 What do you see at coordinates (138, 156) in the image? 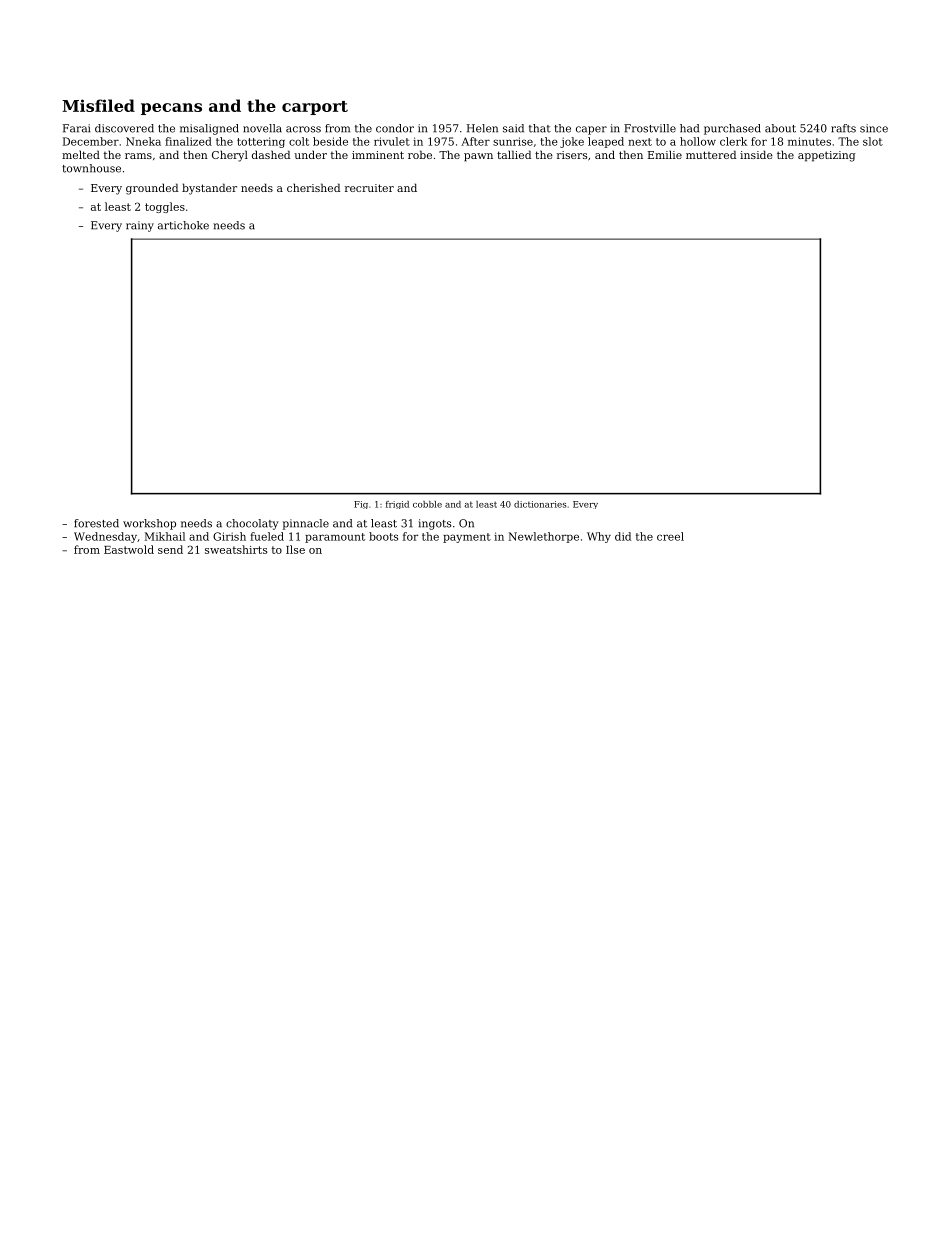
I see `rams` at bounding box center [138, 156].
